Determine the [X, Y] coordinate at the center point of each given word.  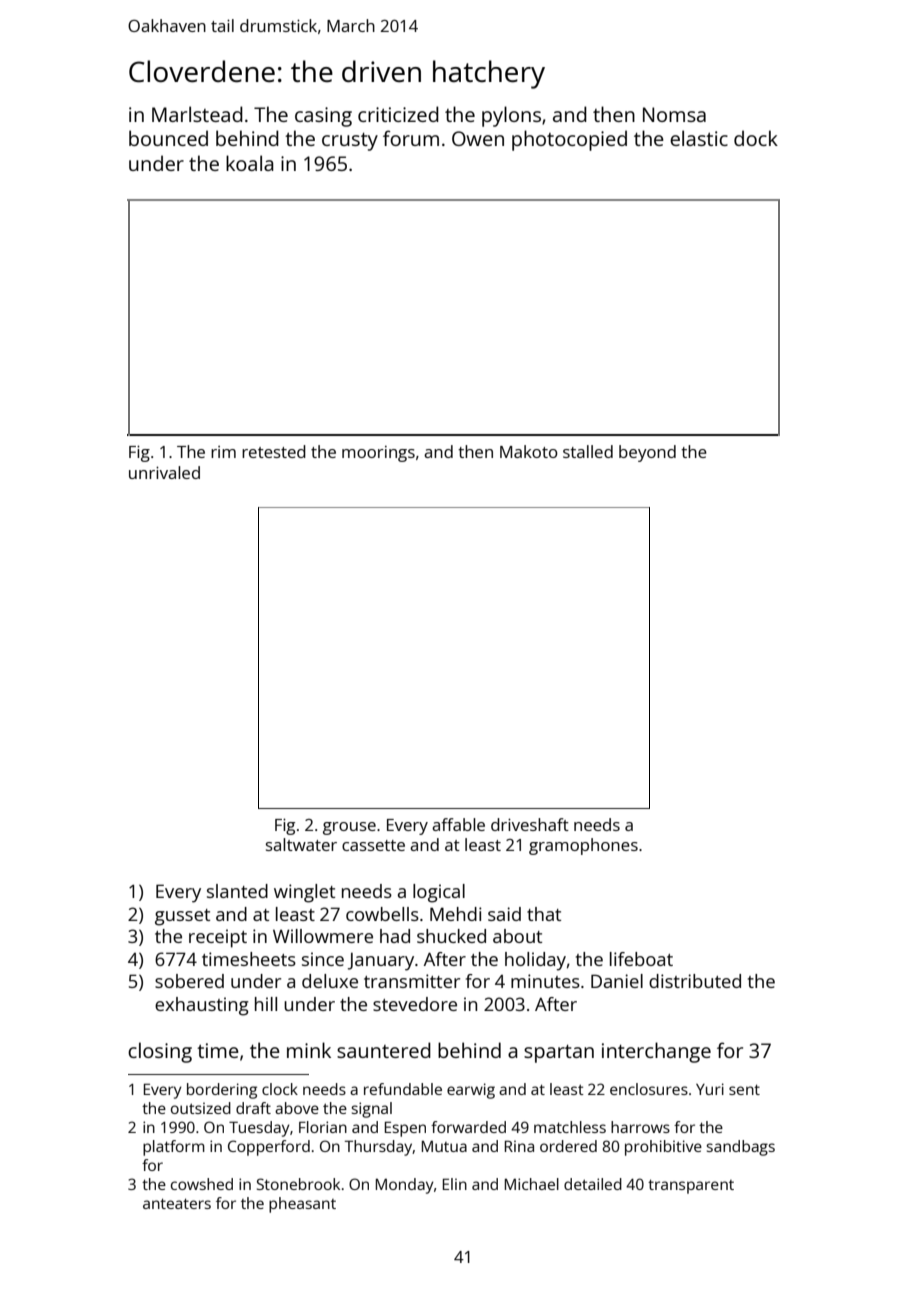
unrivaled [164, 472]
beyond [647, 453]
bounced [168, 138]
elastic [699, 138]
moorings [378, 454]
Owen [478, 138]
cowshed [202, 1184]
